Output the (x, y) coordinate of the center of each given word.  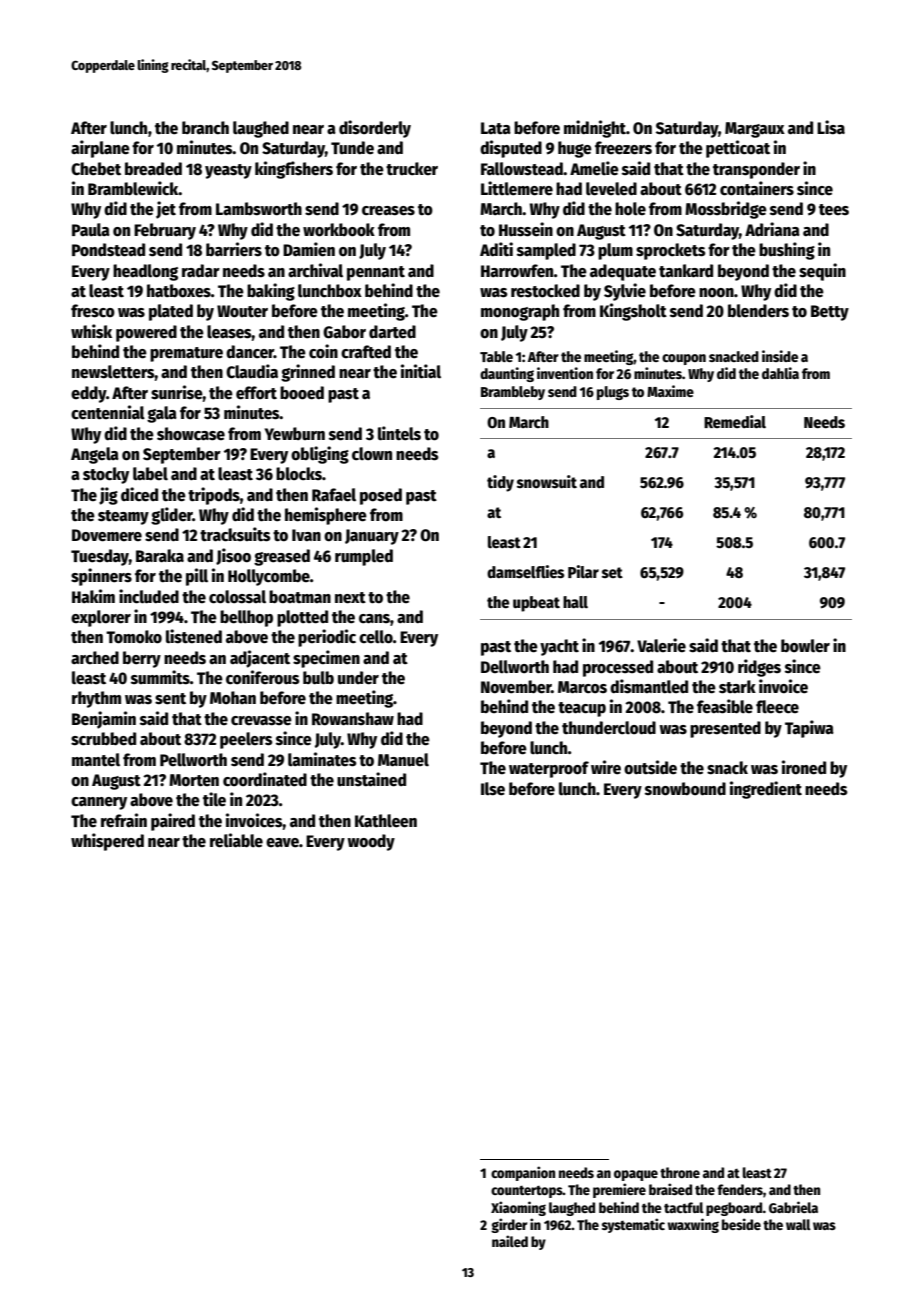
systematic (633, 1225)
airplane (100, 149)
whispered (107, 842)
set (612, 572)
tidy (500, 483)
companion (523, 1173)
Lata (496, 128)
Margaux (755, 130)
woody (371, 842)
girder (509, 1225)
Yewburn (295, 434)
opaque (636, 1175)
